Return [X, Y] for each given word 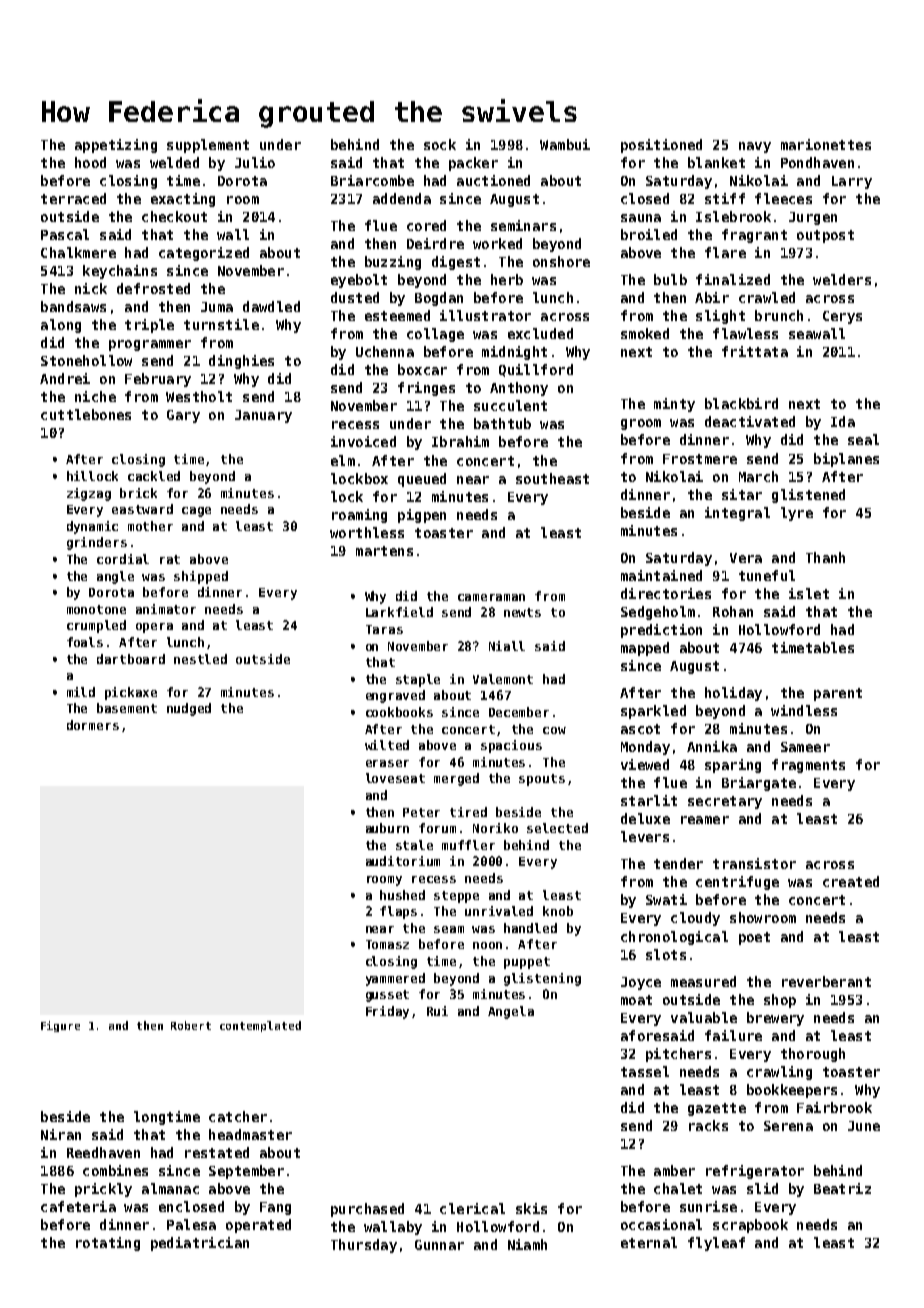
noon [487, 945]
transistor [754, 863]
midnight [514, 353]
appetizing [116, 146]
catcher [238, 1116]
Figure [60, 1026]
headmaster [250, 1134]
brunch [779, 315]
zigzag [89, 494]
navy [755, 147]
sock [440, 144]
